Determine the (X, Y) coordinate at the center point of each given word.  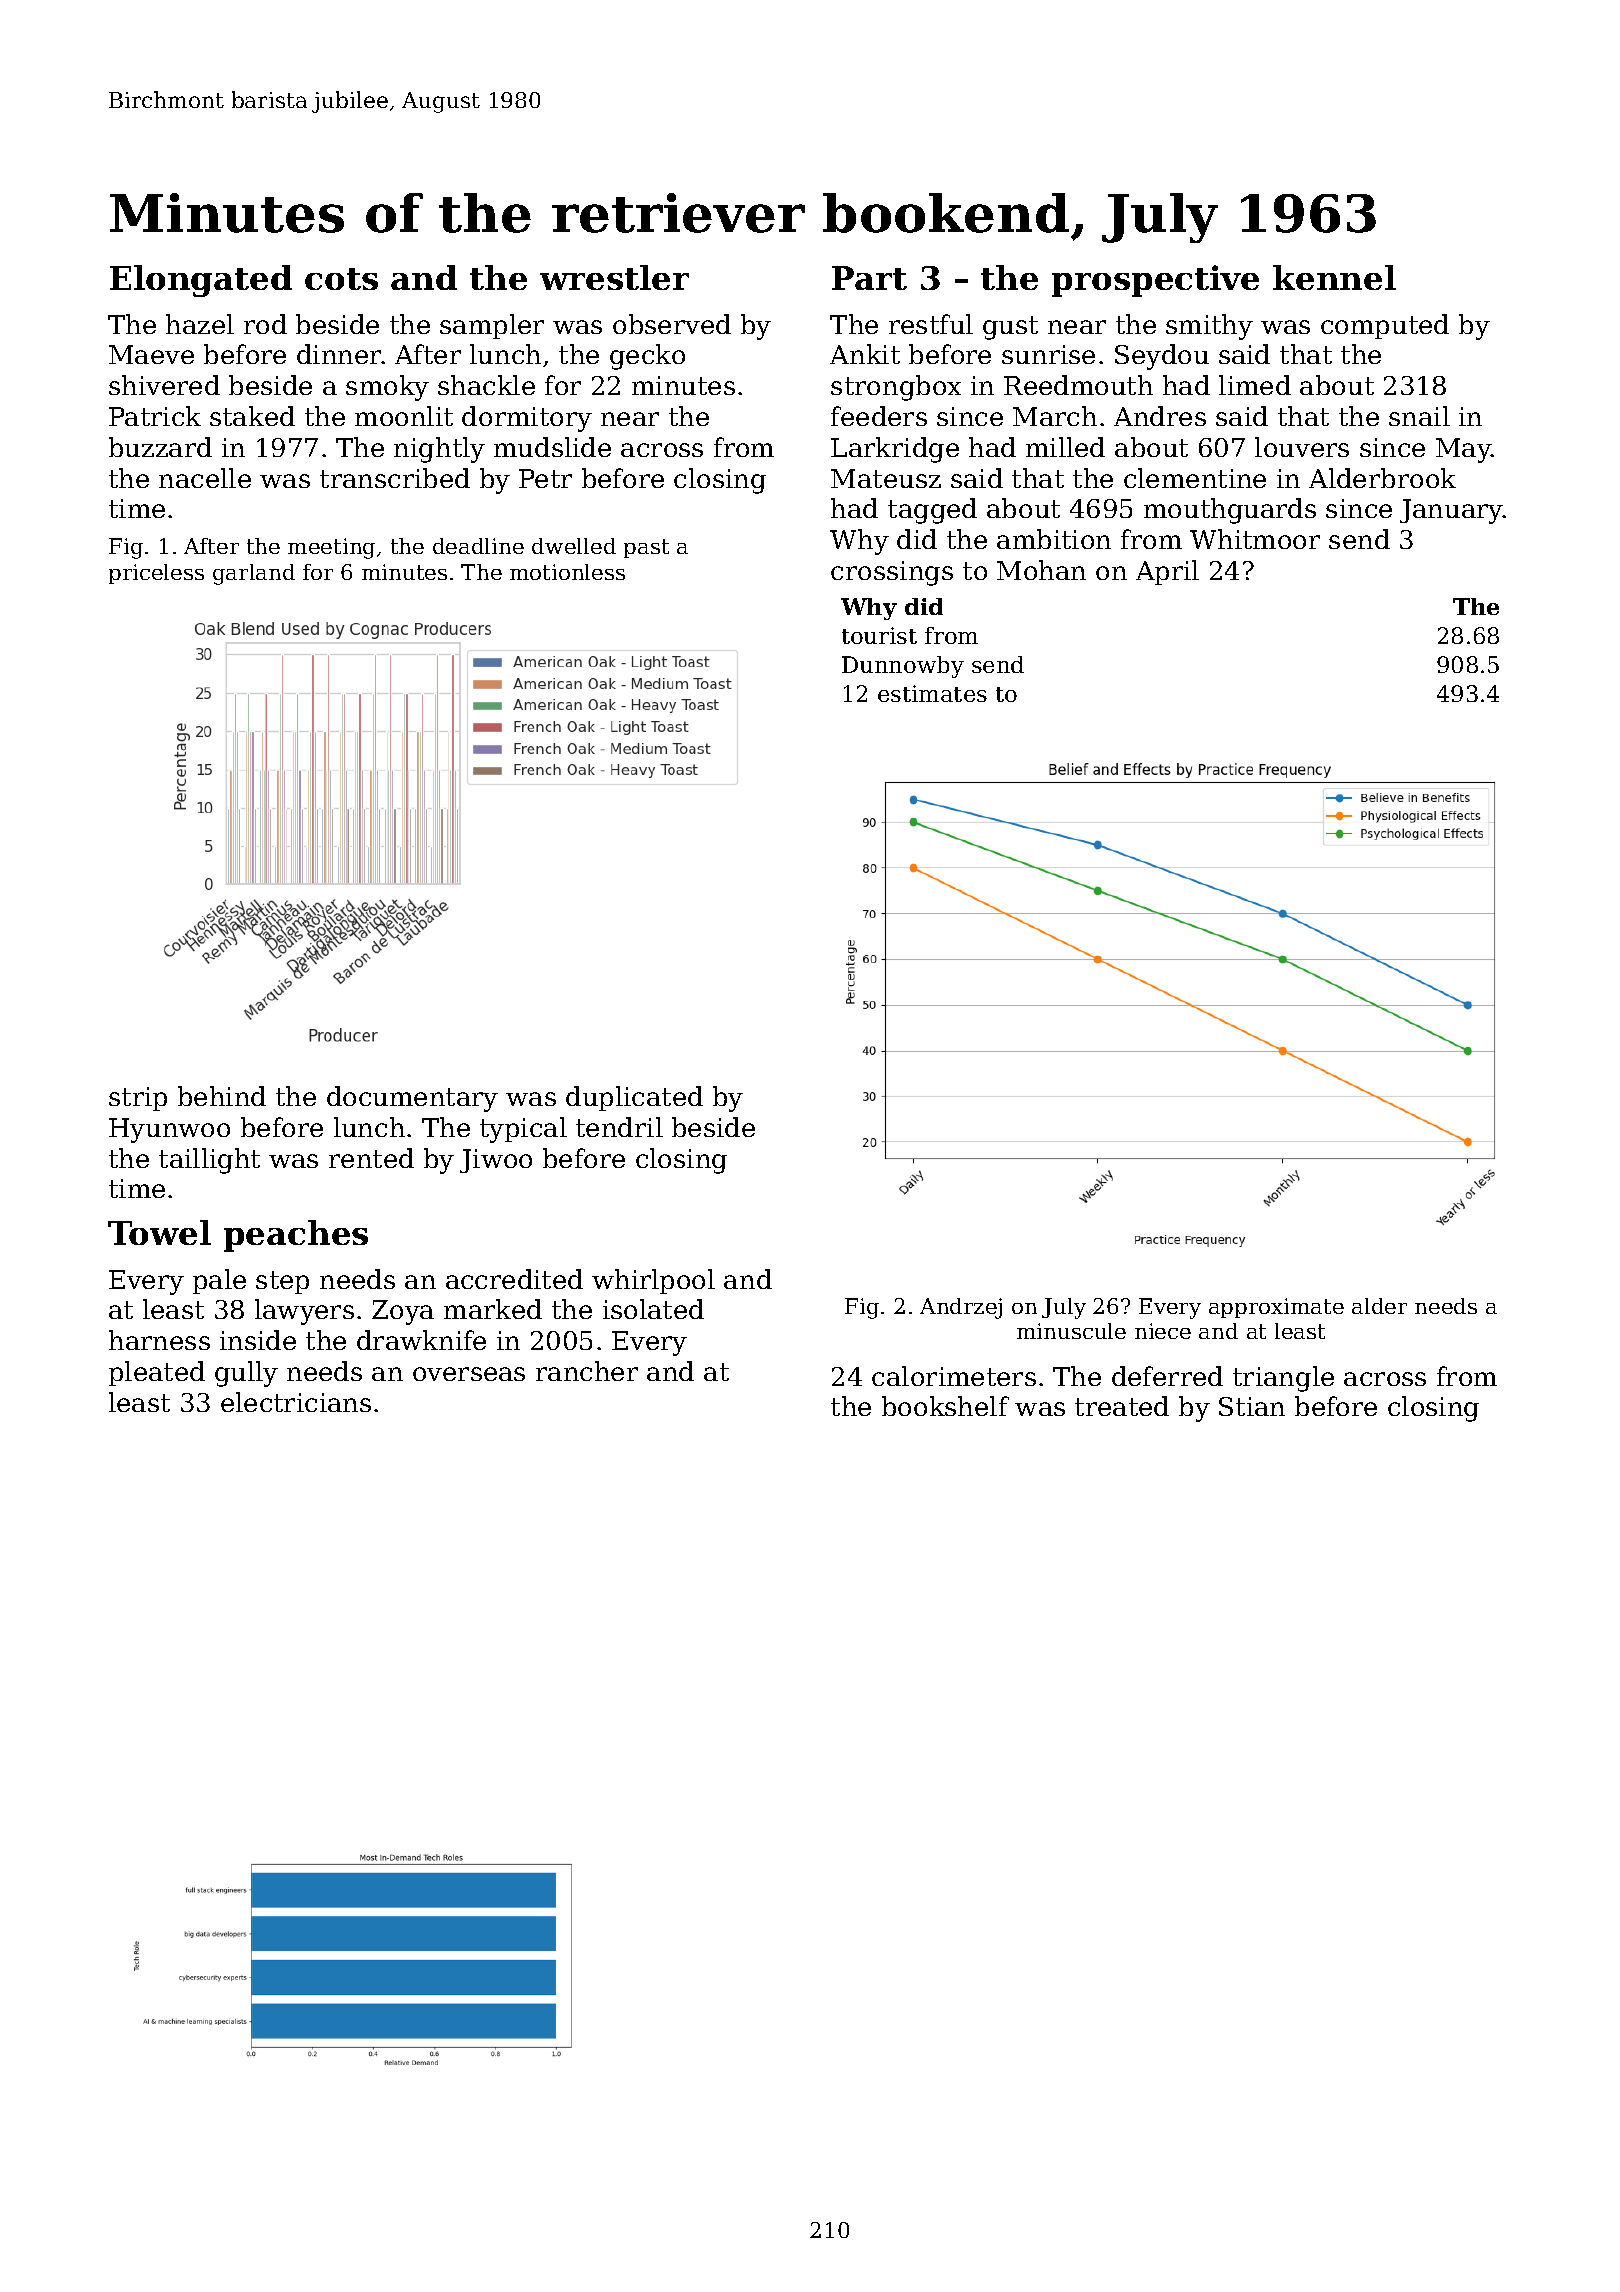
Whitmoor (1255, 539)
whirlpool (653, 1281)
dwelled (574, 546)
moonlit (404, 416)
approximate (1276, 1308)
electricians (296, 1402)
